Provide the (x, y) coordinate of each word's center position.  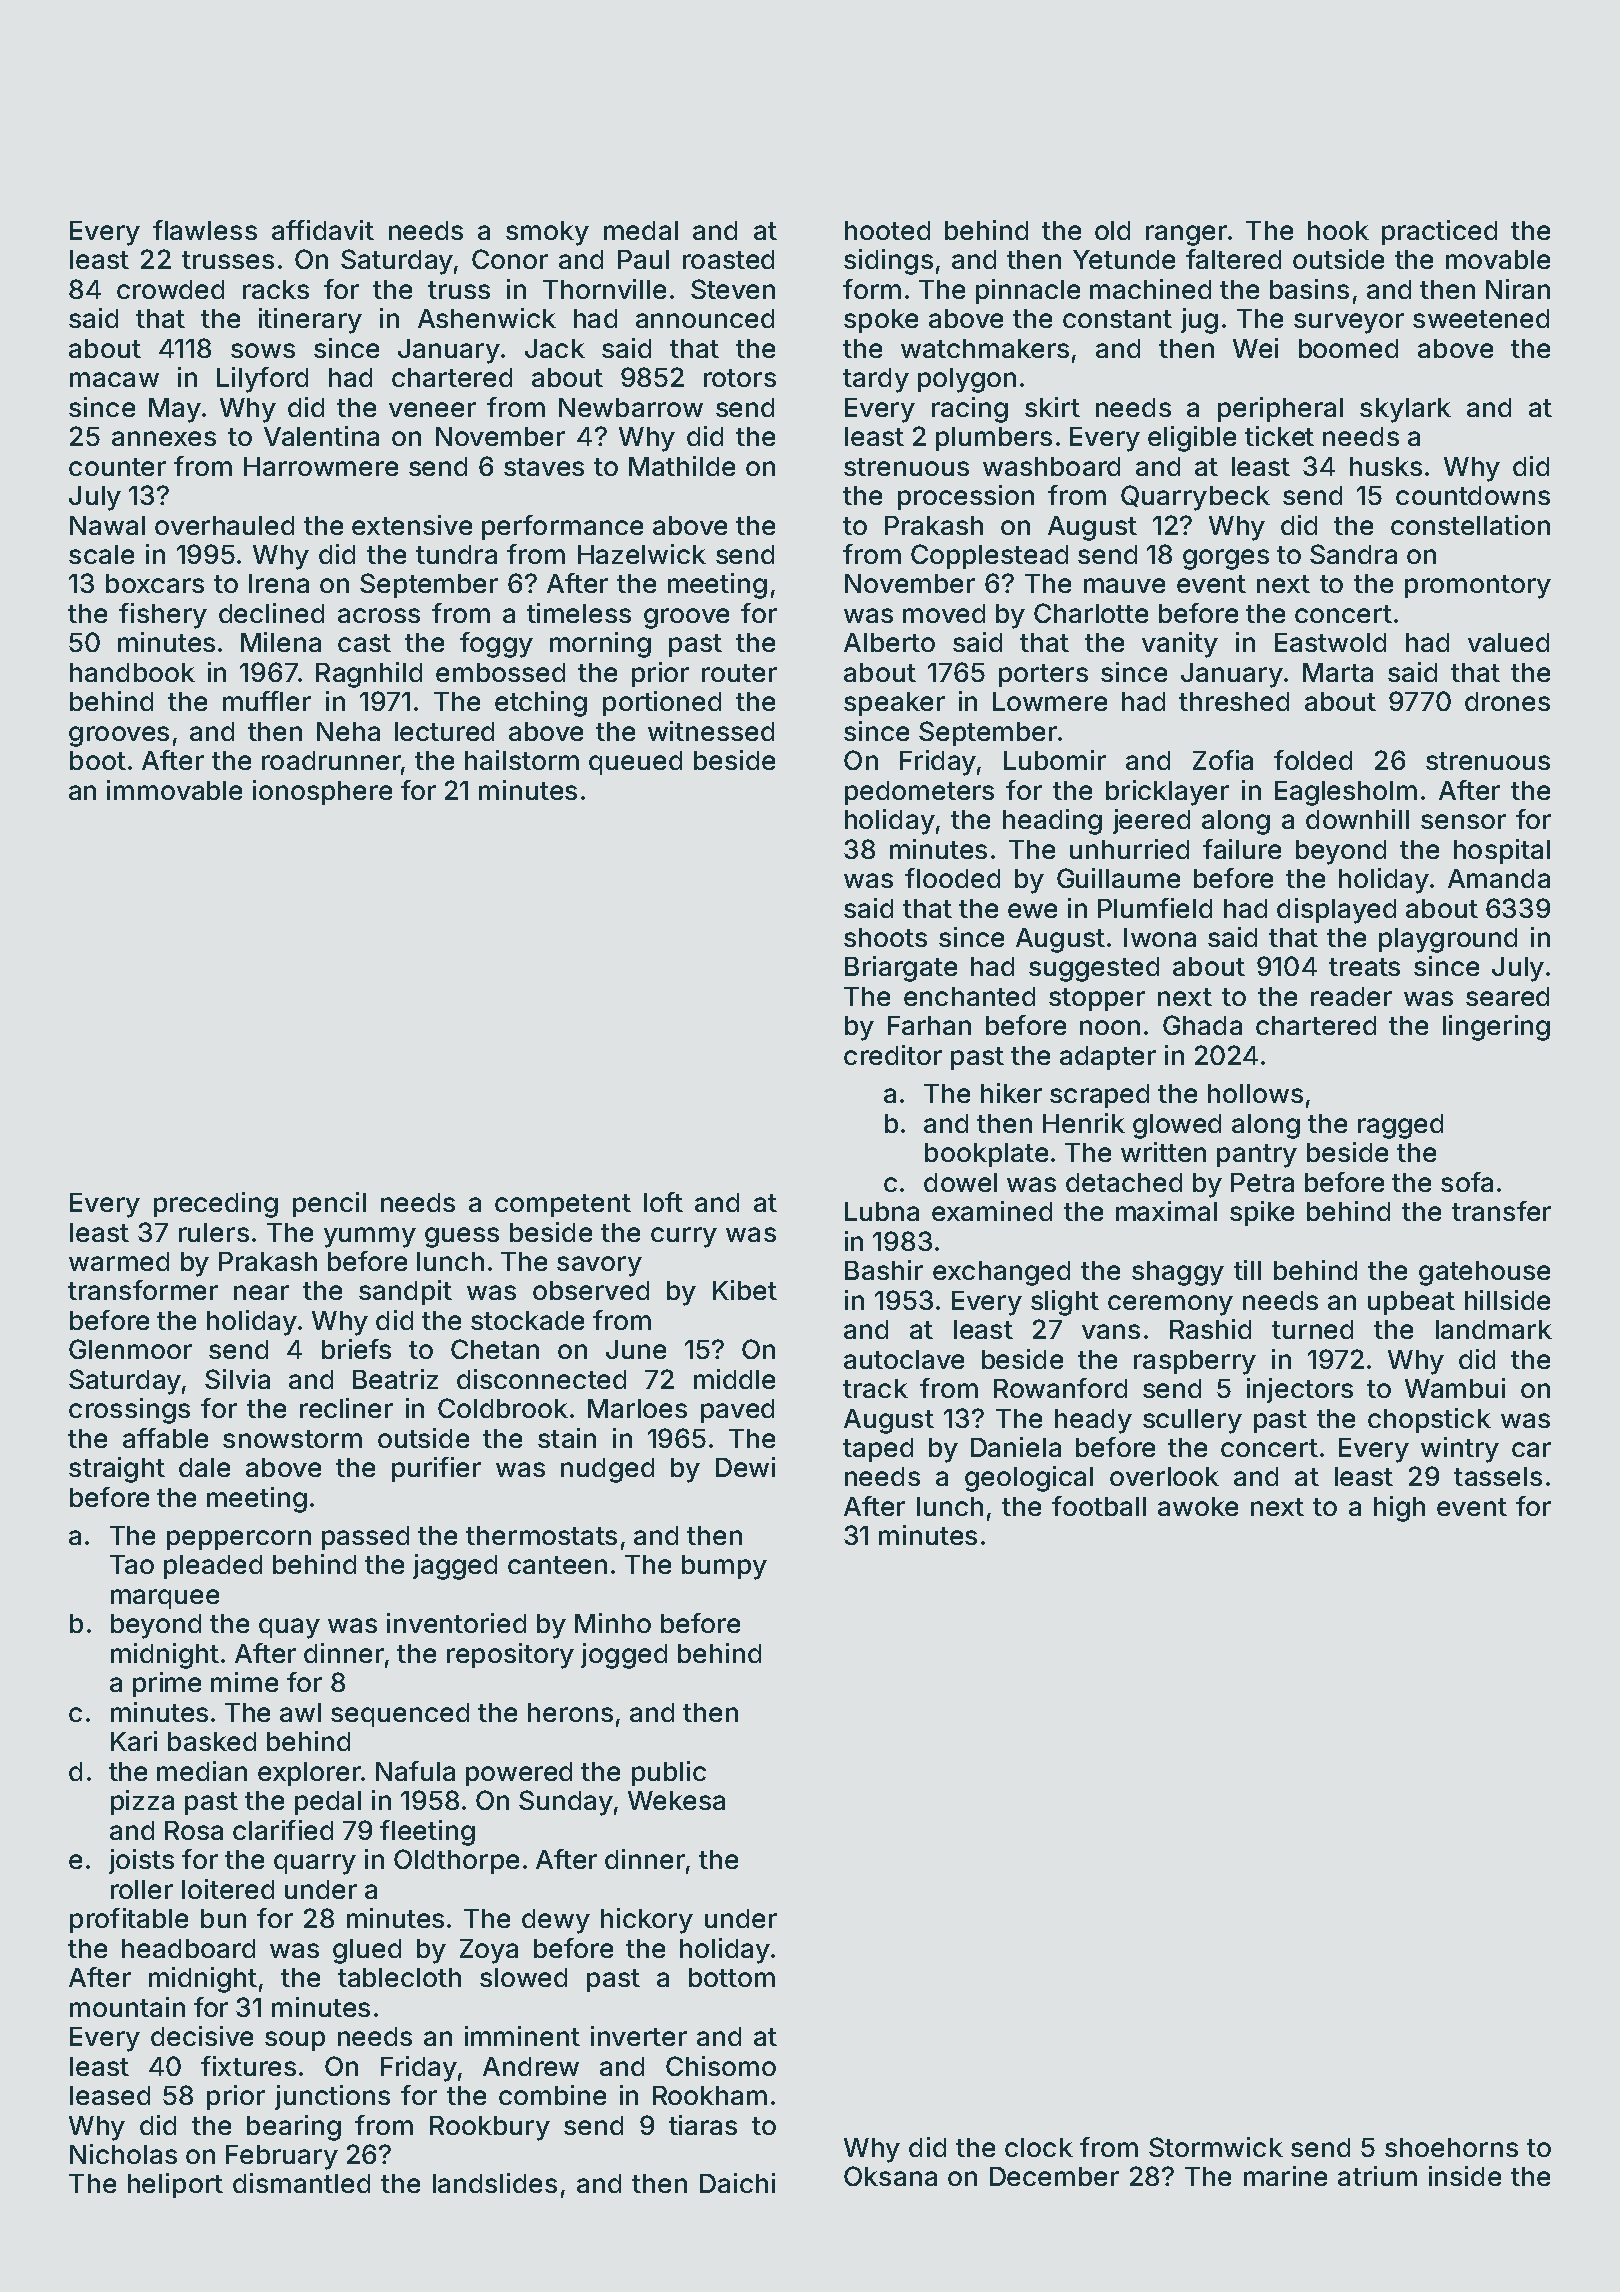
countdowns (1473, 495)
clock (1039, 2147)
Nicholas (123, 2154)
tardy (876, 380)
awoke (1198, 1506)
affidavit (323, 230)
